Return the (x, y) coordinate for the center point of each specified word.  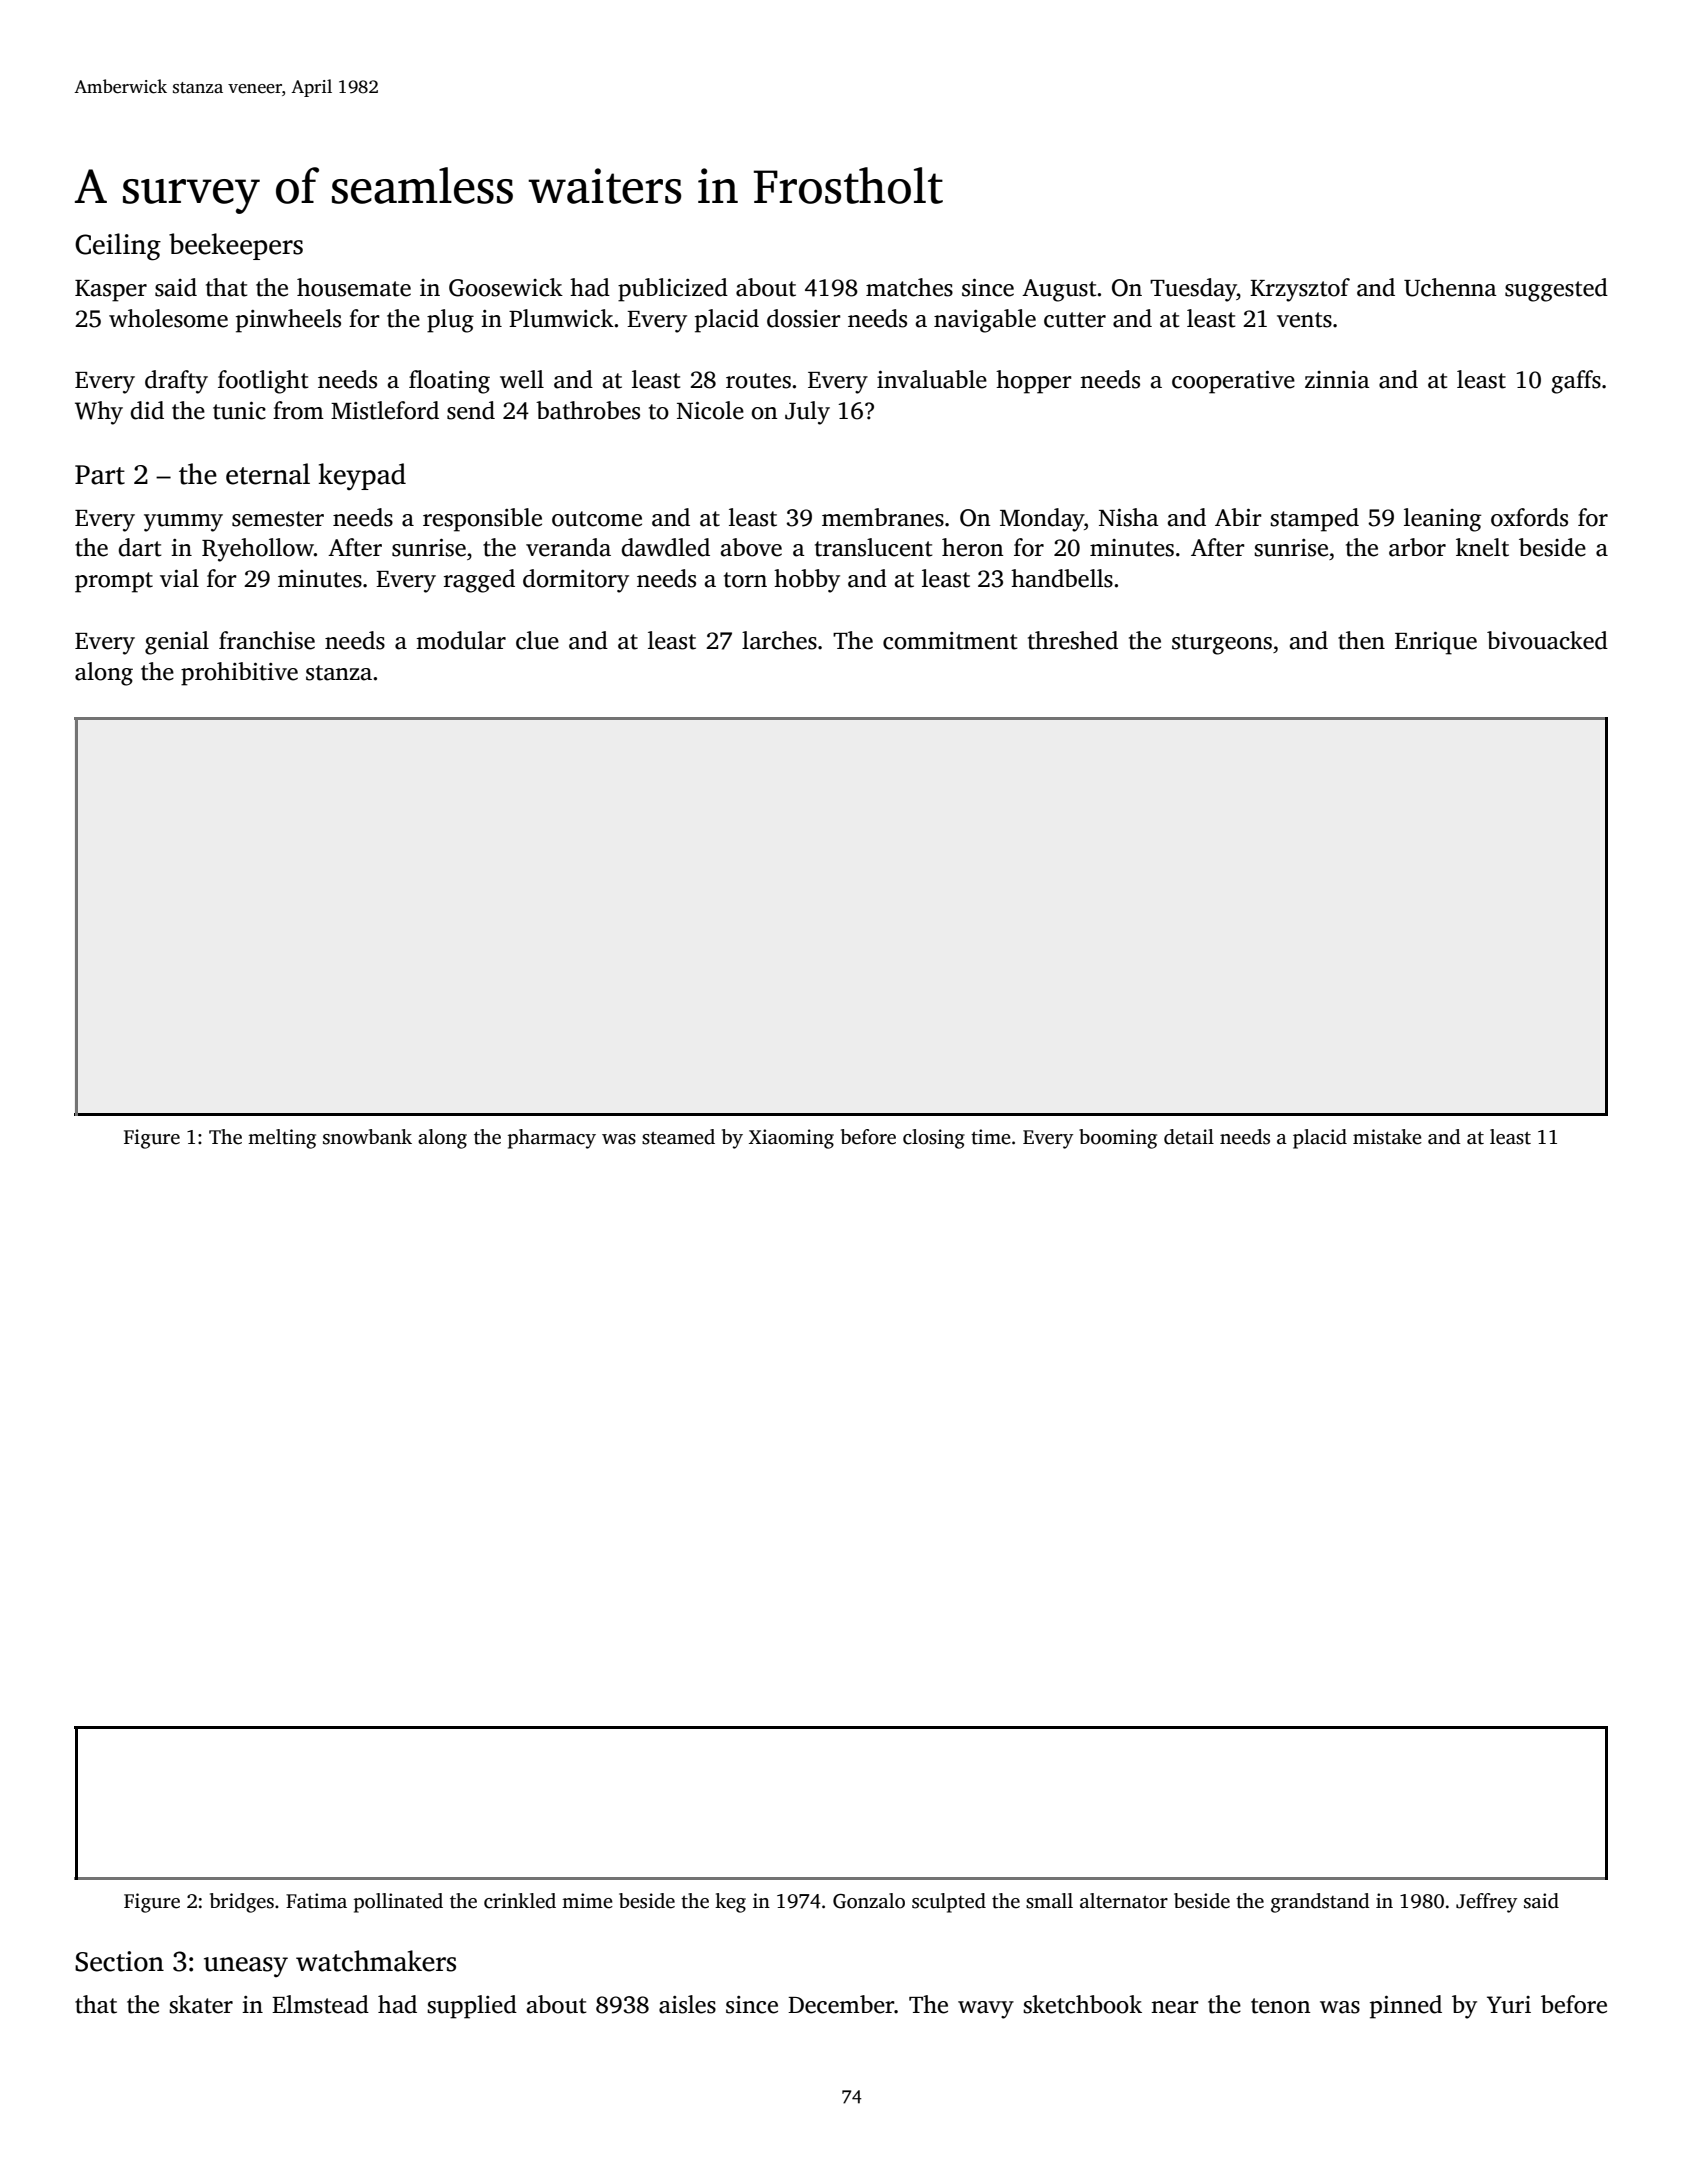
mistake (1387, 1137)
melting (282, 1139)
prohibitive (239, 674)
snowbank (367, 1137)
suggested (1556, 290)
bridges (242, 1903)
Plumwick (561, 318)
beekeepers (236, 246)
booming (1118, 1139)
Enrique (1436, 643)
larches (779, 640)
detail (1189, 1137)
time (991, 1137)
